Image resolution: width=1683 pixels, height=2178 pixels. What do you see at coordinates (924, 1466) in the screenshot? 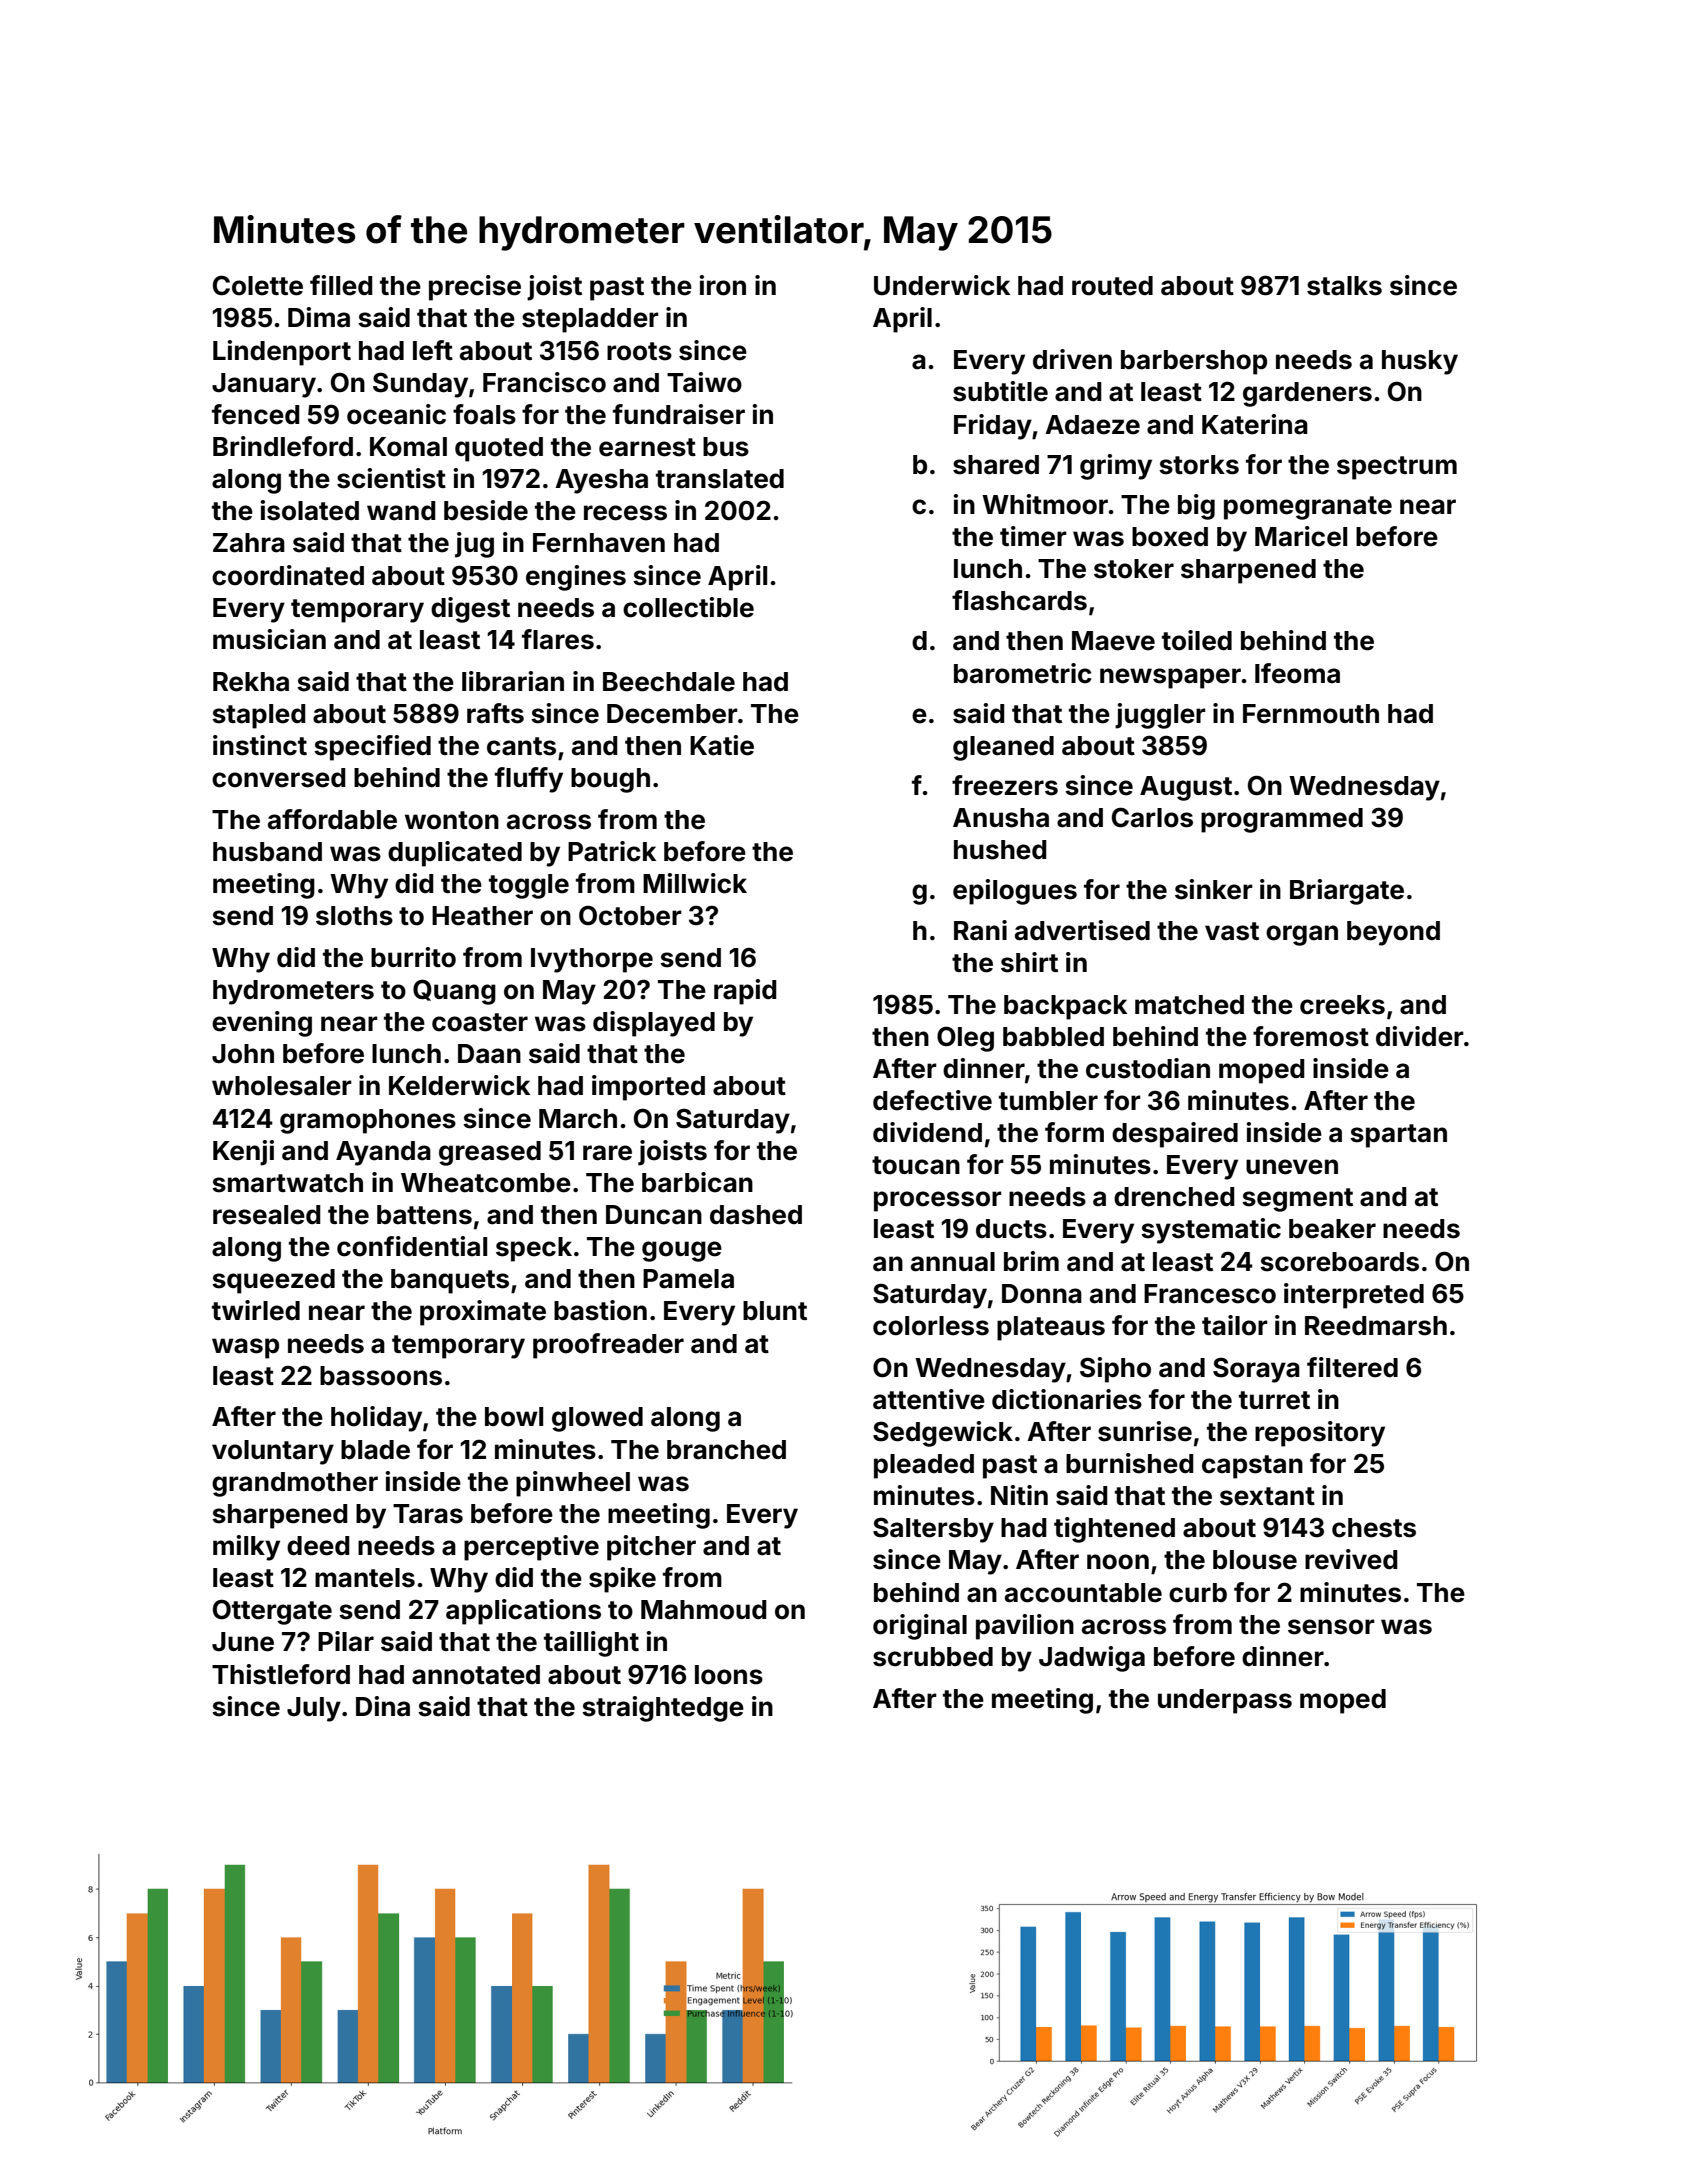
I see `pleaded` at bounding box center [924, 1466].
